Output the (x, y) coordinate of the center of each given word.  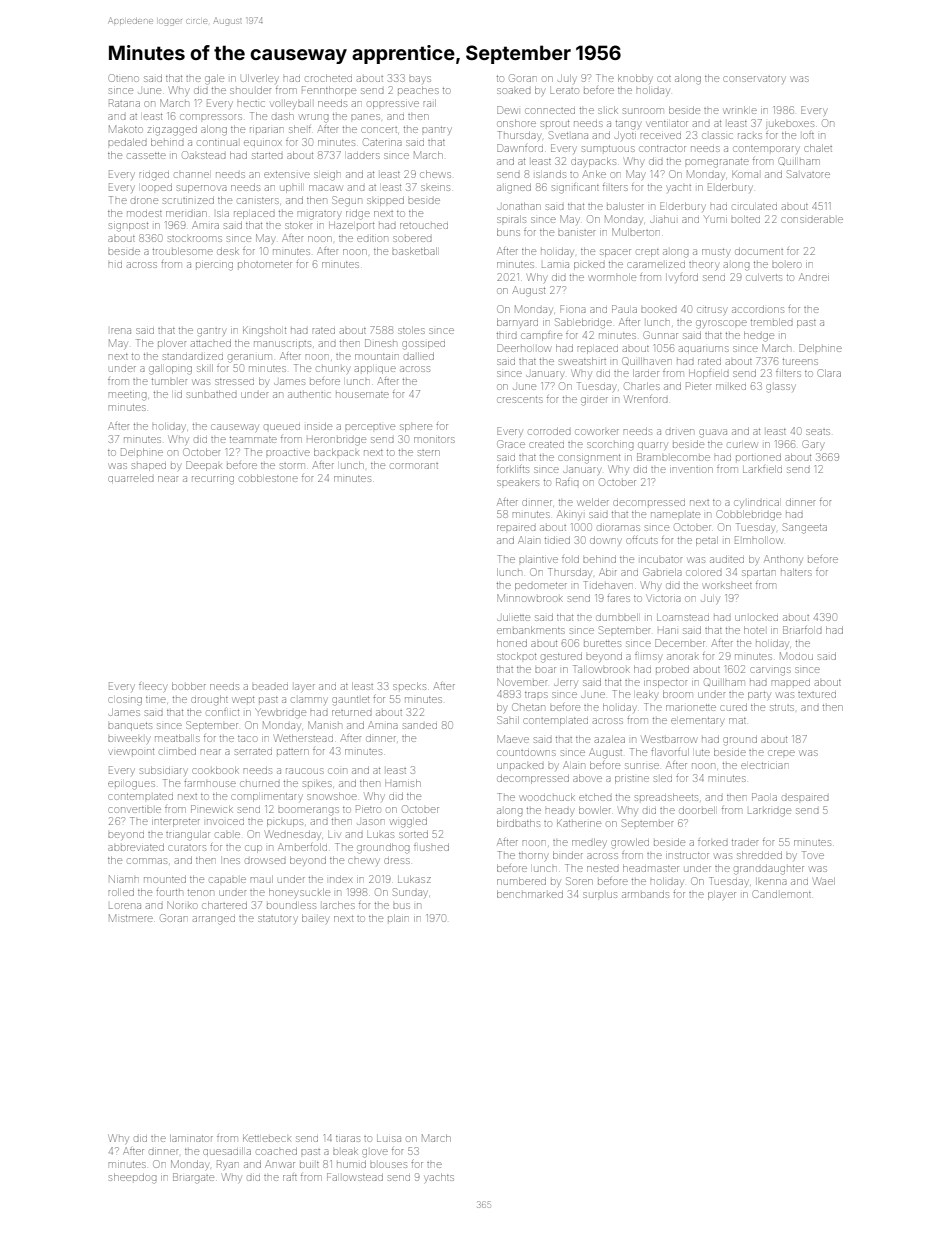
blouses (388, 1165)
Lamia (555, 265)
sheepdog (133, 1179)
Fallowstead (355, 1177)
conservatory (753, 79)
